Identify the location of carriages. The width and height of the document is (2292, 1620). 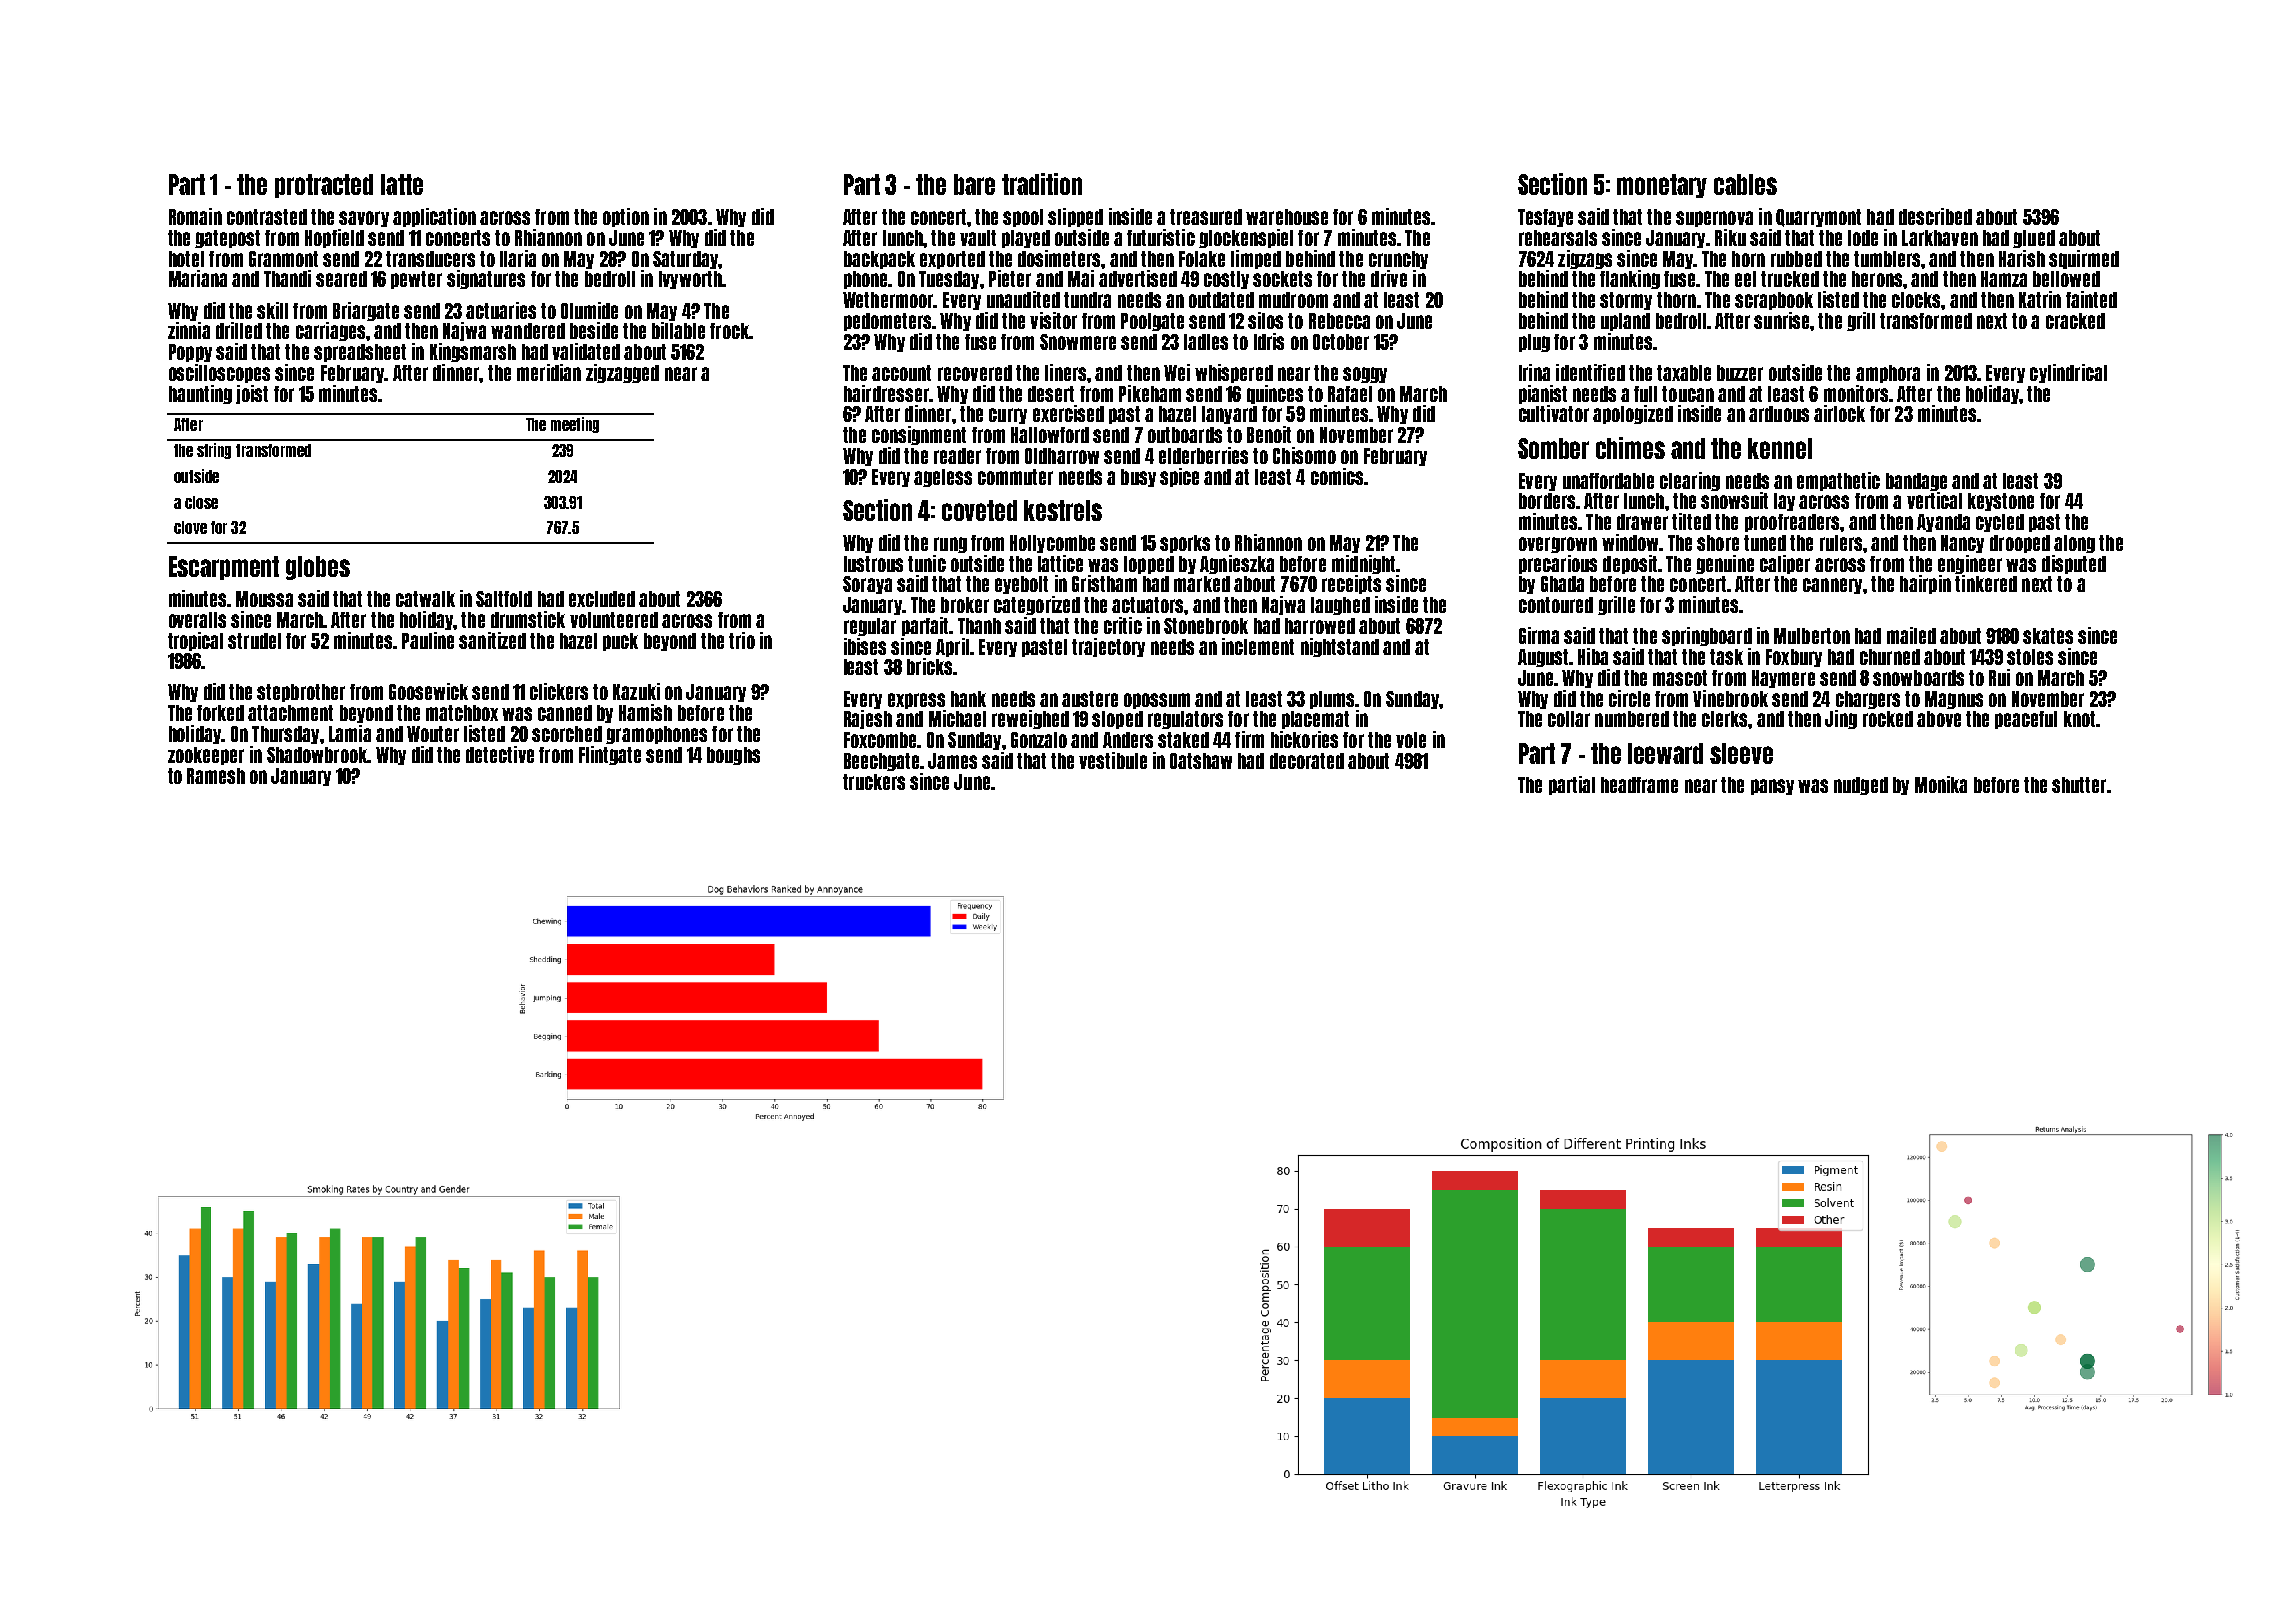
(330, 331).
